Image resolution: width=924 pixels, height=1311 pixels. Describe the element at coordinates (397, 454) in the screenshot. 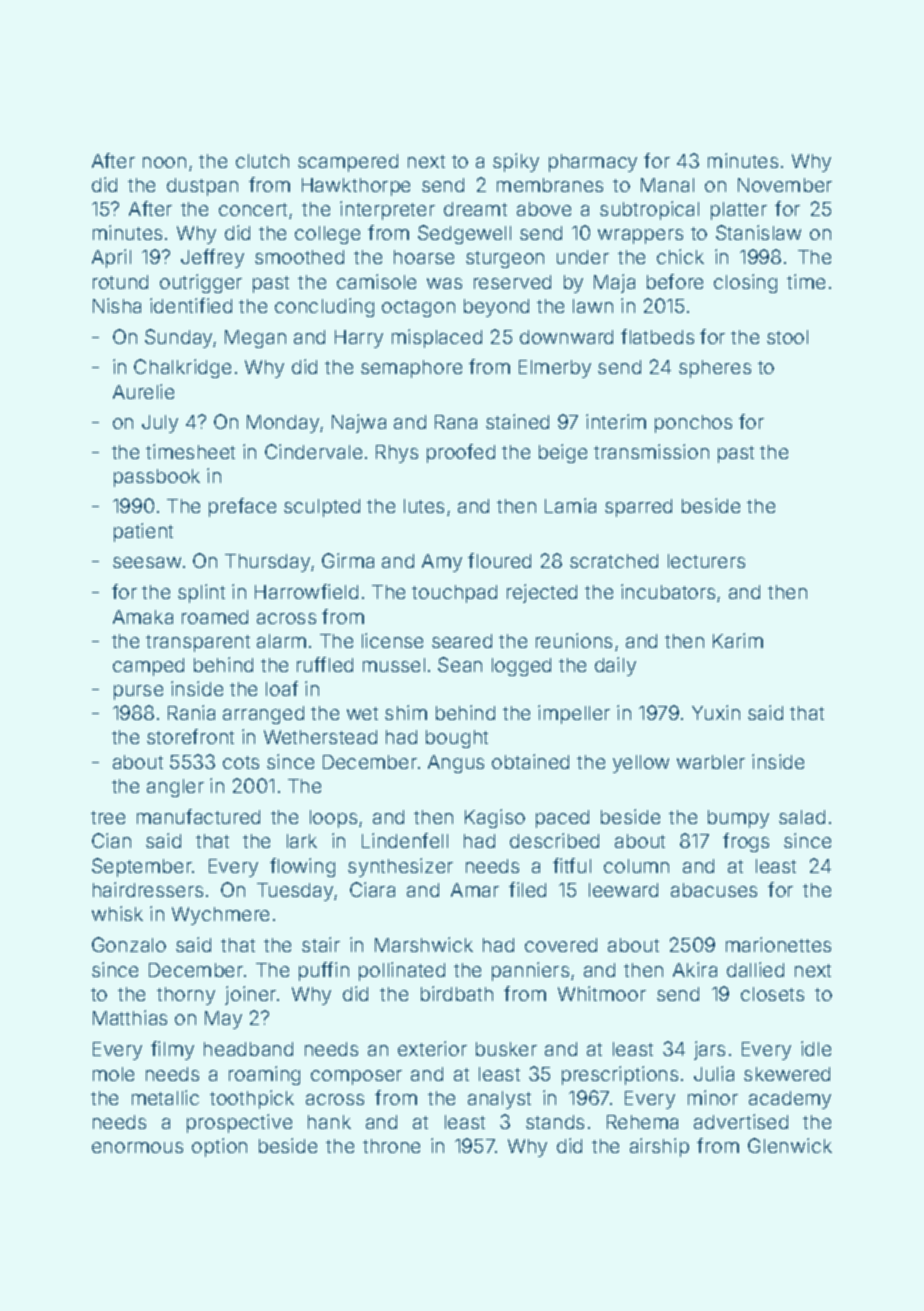

I see `Rhys` at that location.
